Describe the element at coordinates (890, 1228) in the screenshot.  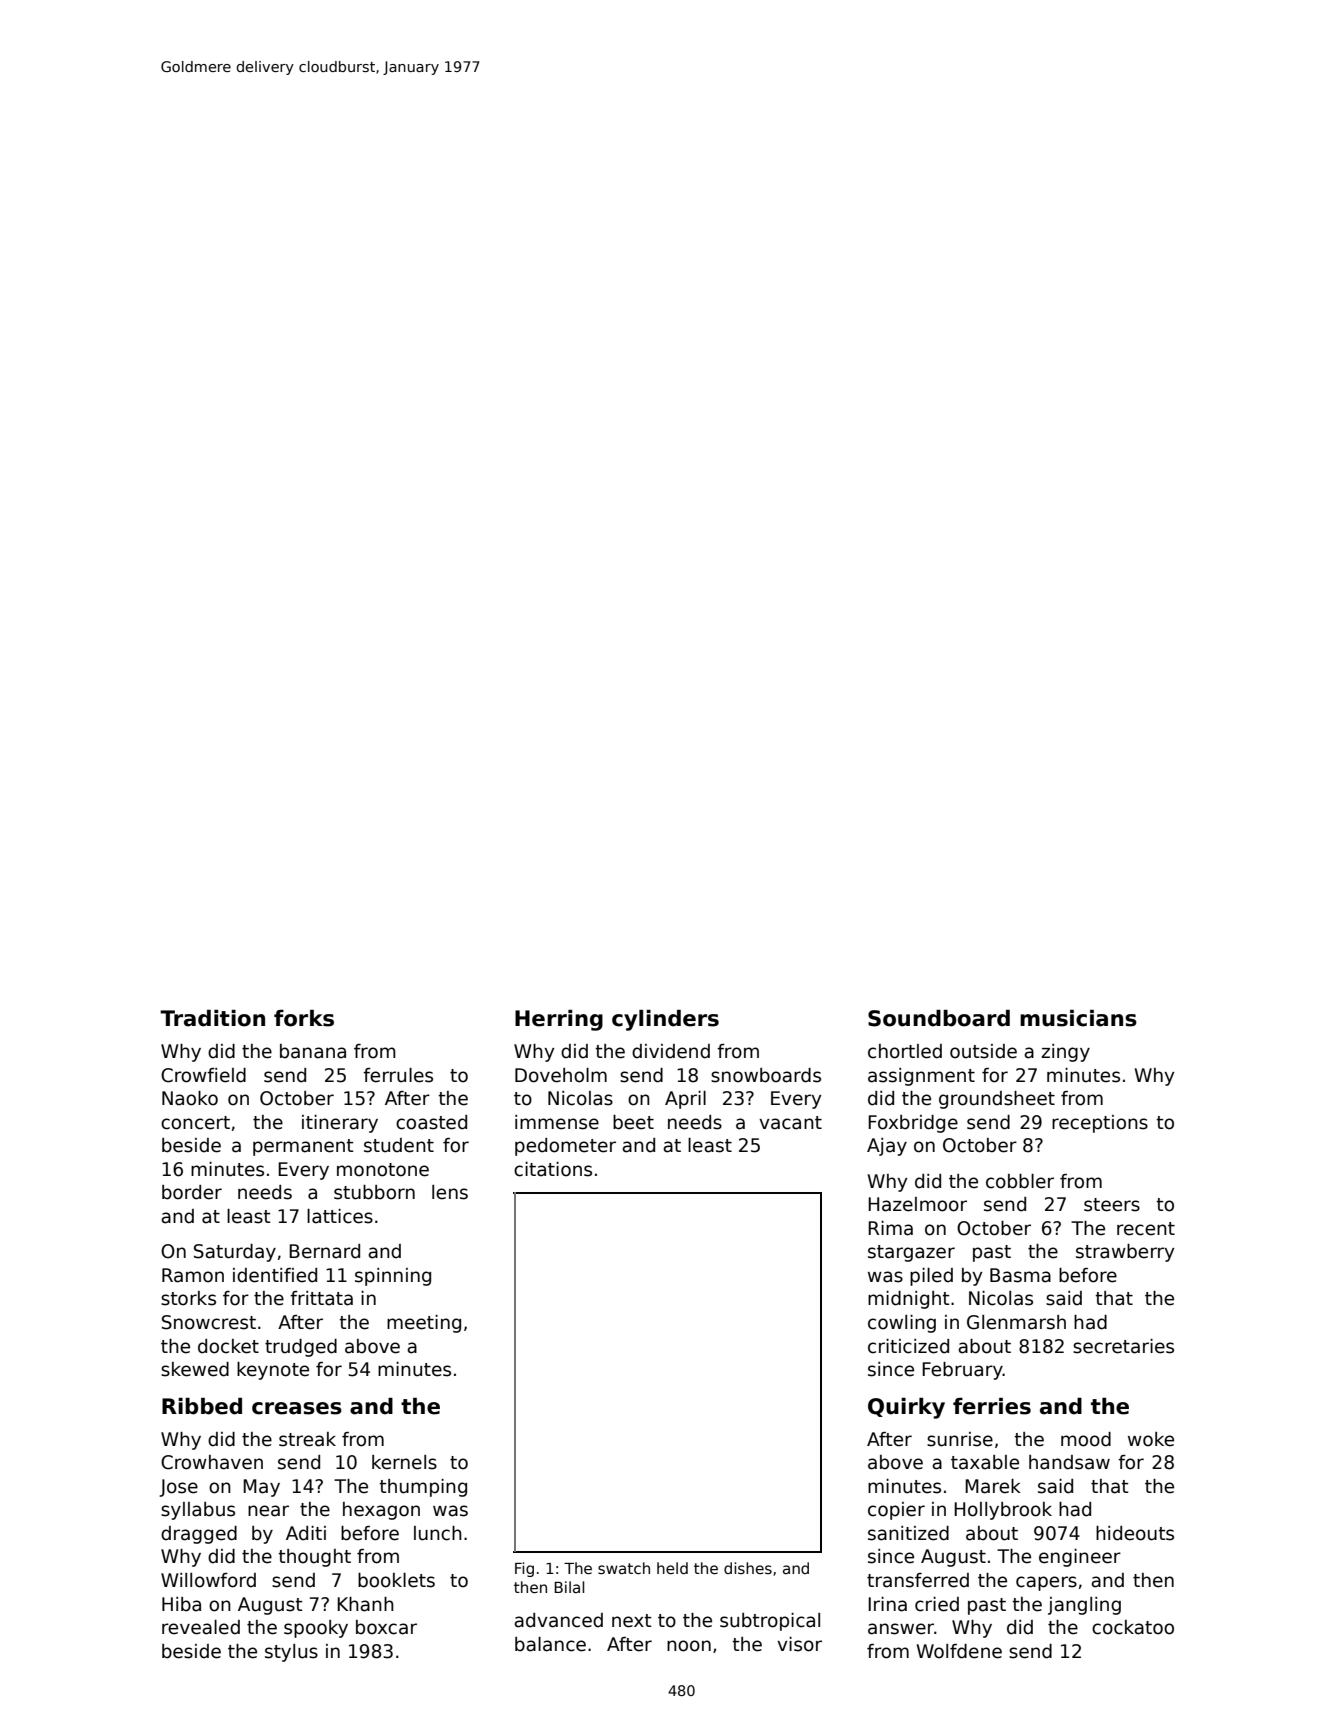
I see `Rima` at that location.
